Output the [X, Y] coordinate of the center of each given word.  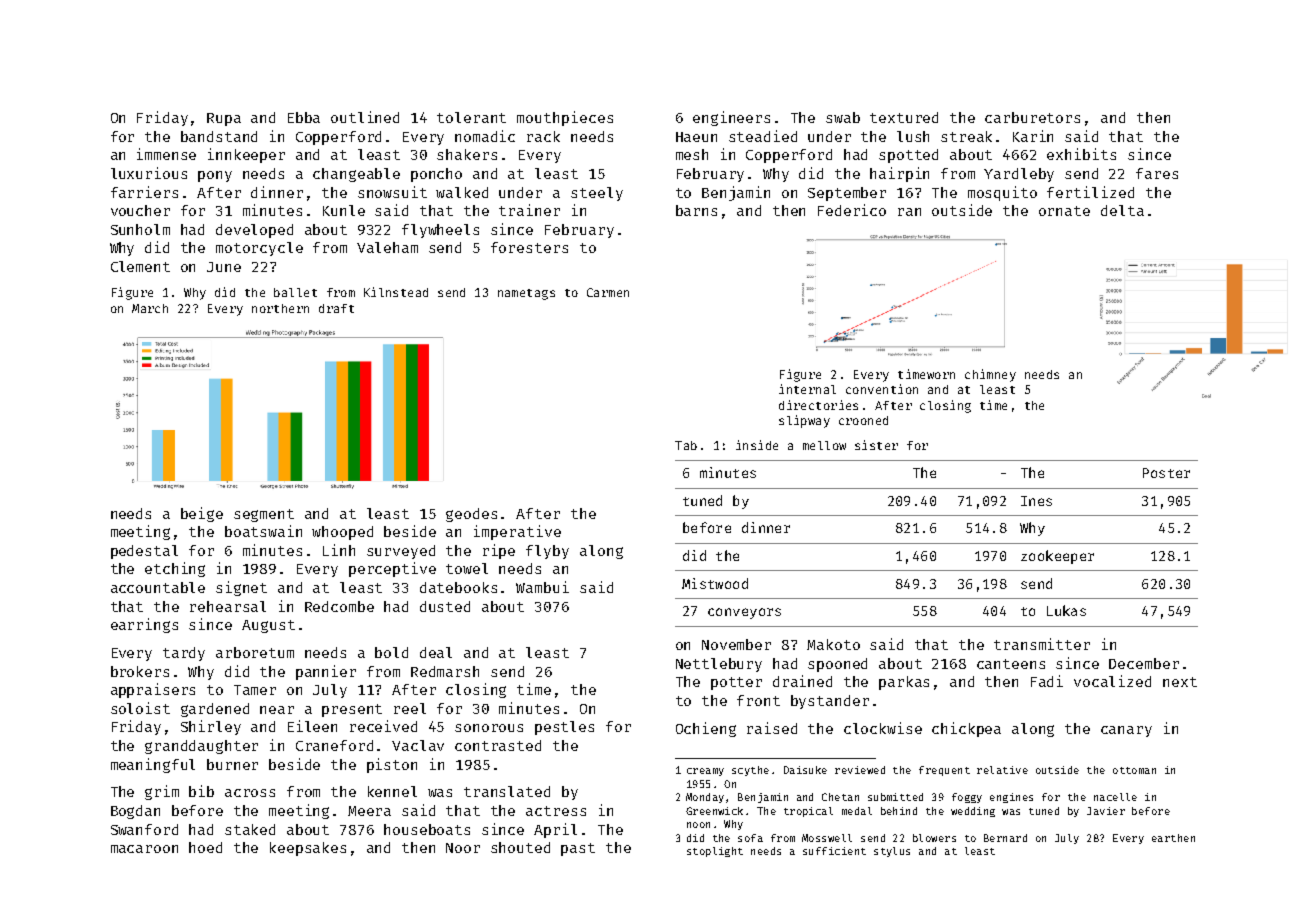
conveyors [744, 613]
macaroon [144, 849]
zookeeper [1057, 557]
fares [1157, 173]
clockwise [883, 728]
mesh [692, 154]
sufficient [834, 851]
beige [202, 514]
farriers [144, 192]
